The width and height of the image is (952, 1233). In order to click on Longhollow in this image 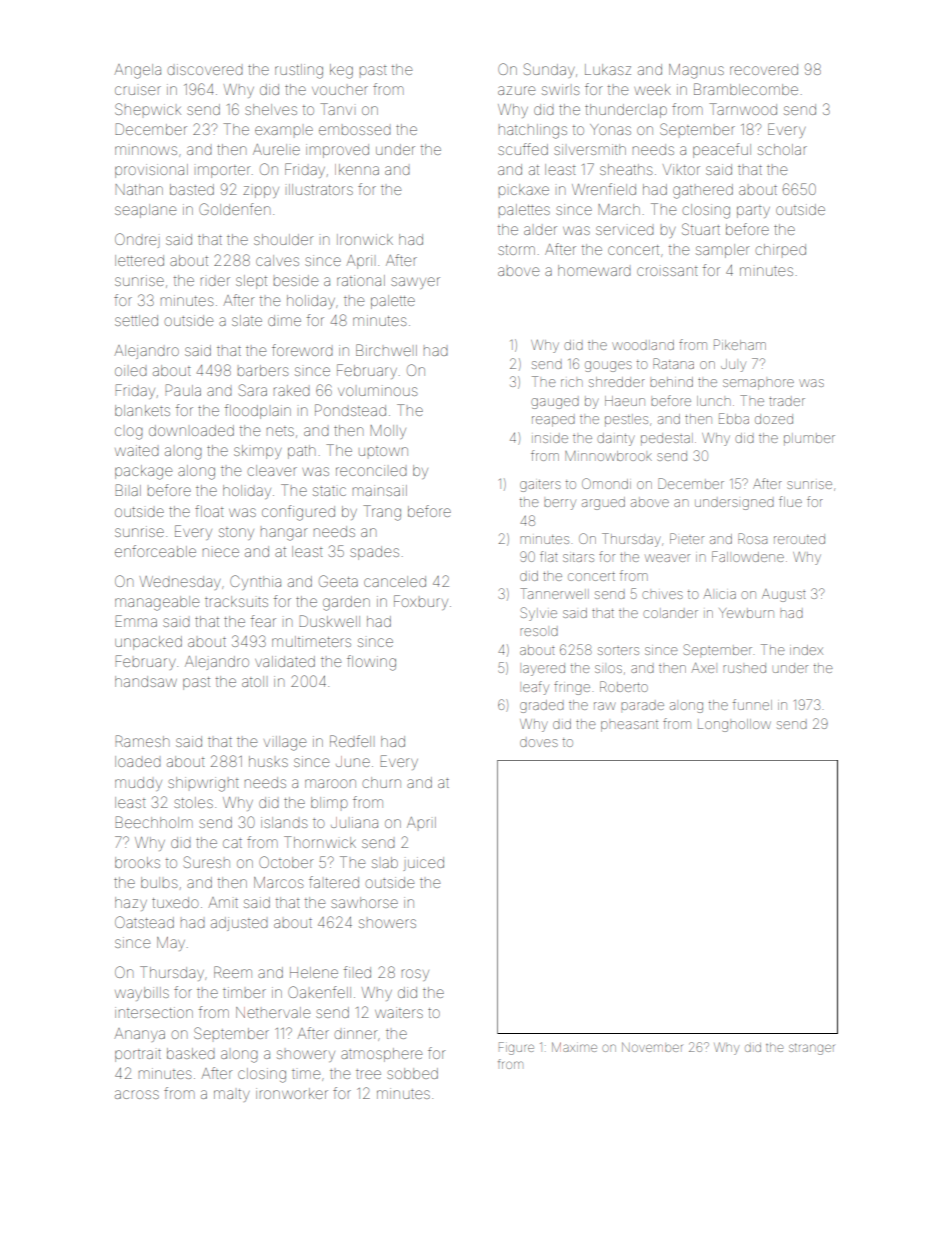, I will do `click(734, 725)`.
